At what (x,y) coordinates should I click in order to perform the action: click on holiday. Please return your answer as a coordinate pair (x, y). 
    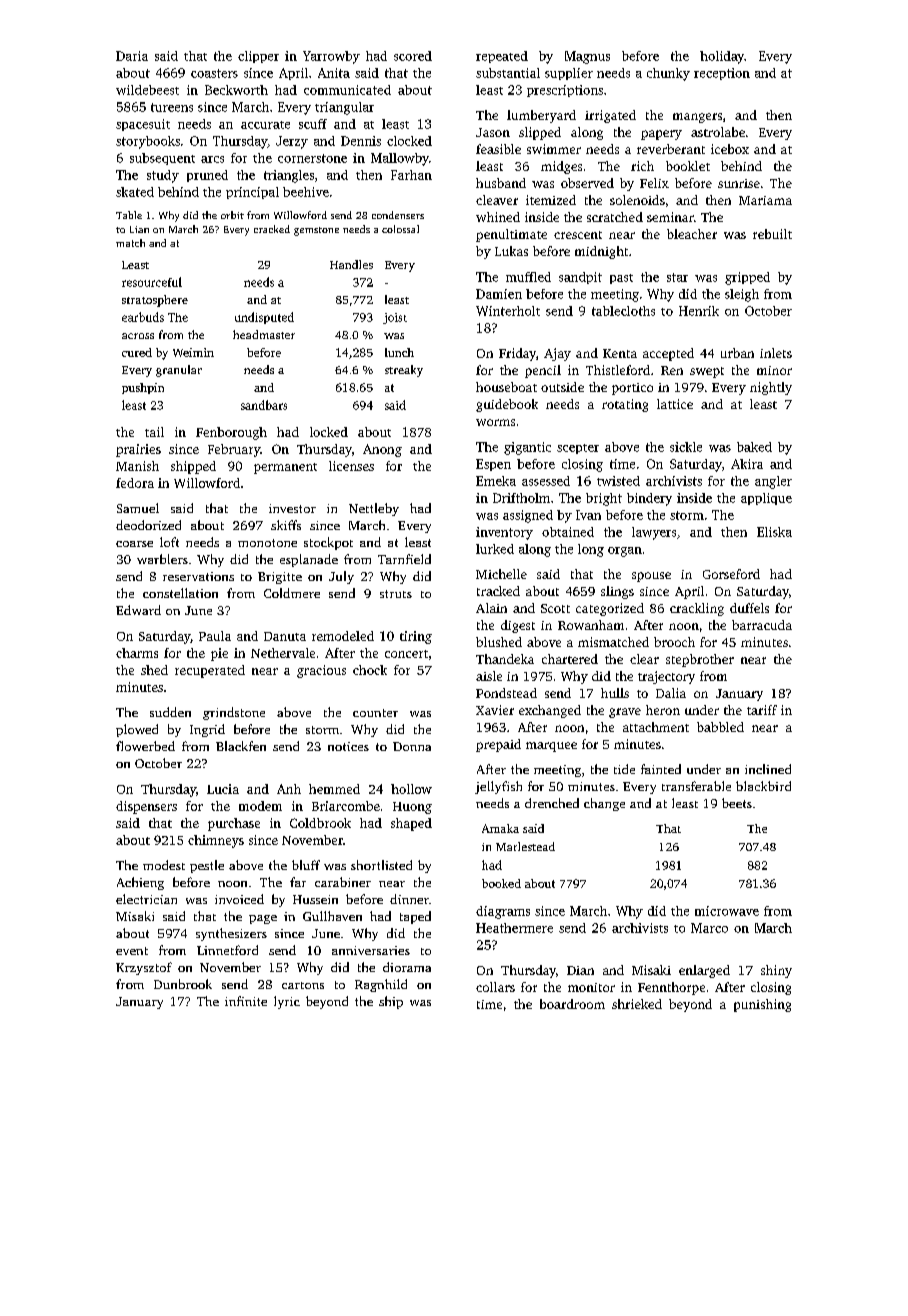
    Looking at the image, I should click on (722, 57).
